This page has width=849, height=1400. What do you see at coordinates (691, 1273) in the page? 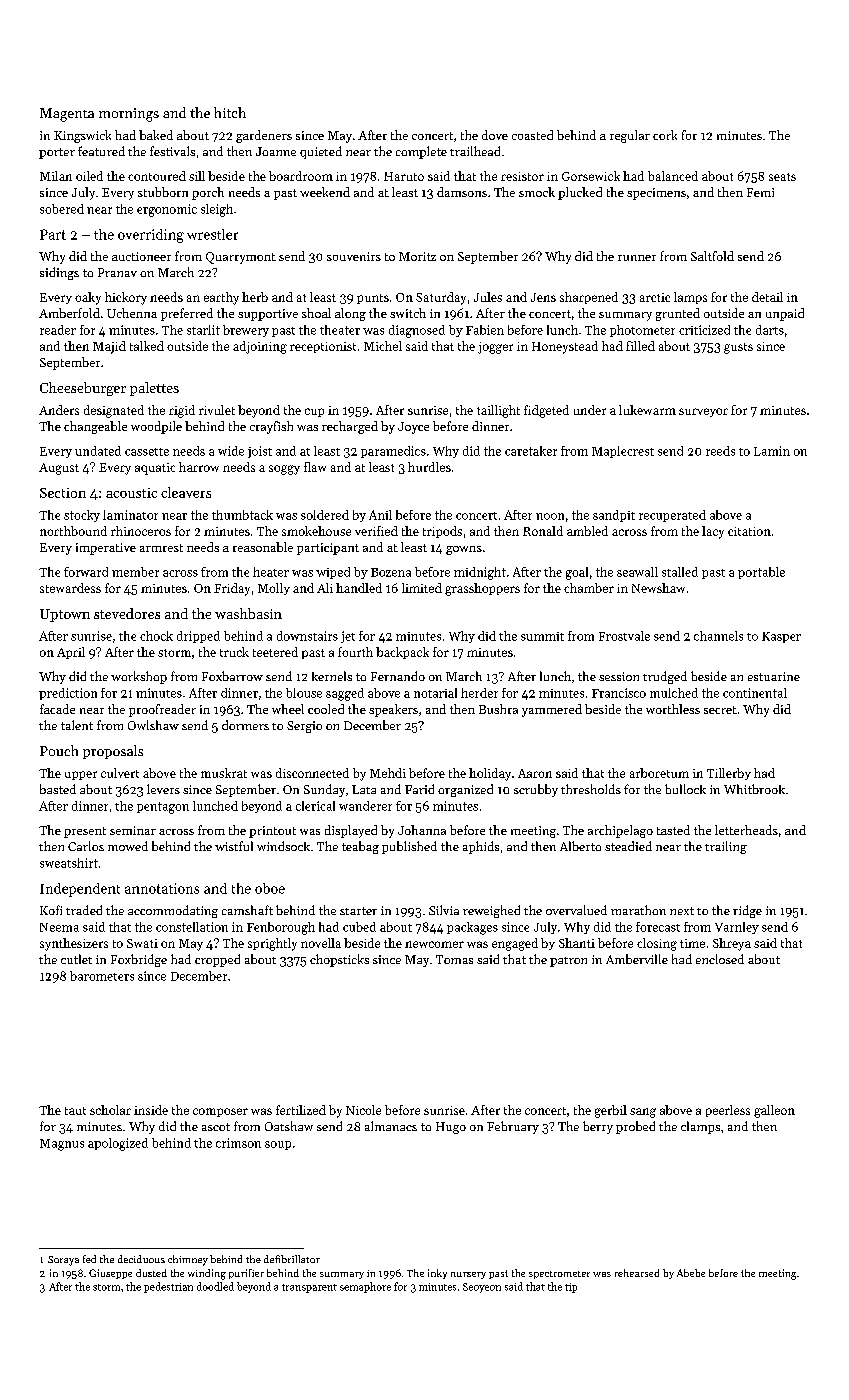
I see `Abebe` at bounding box center [691, 1273].
